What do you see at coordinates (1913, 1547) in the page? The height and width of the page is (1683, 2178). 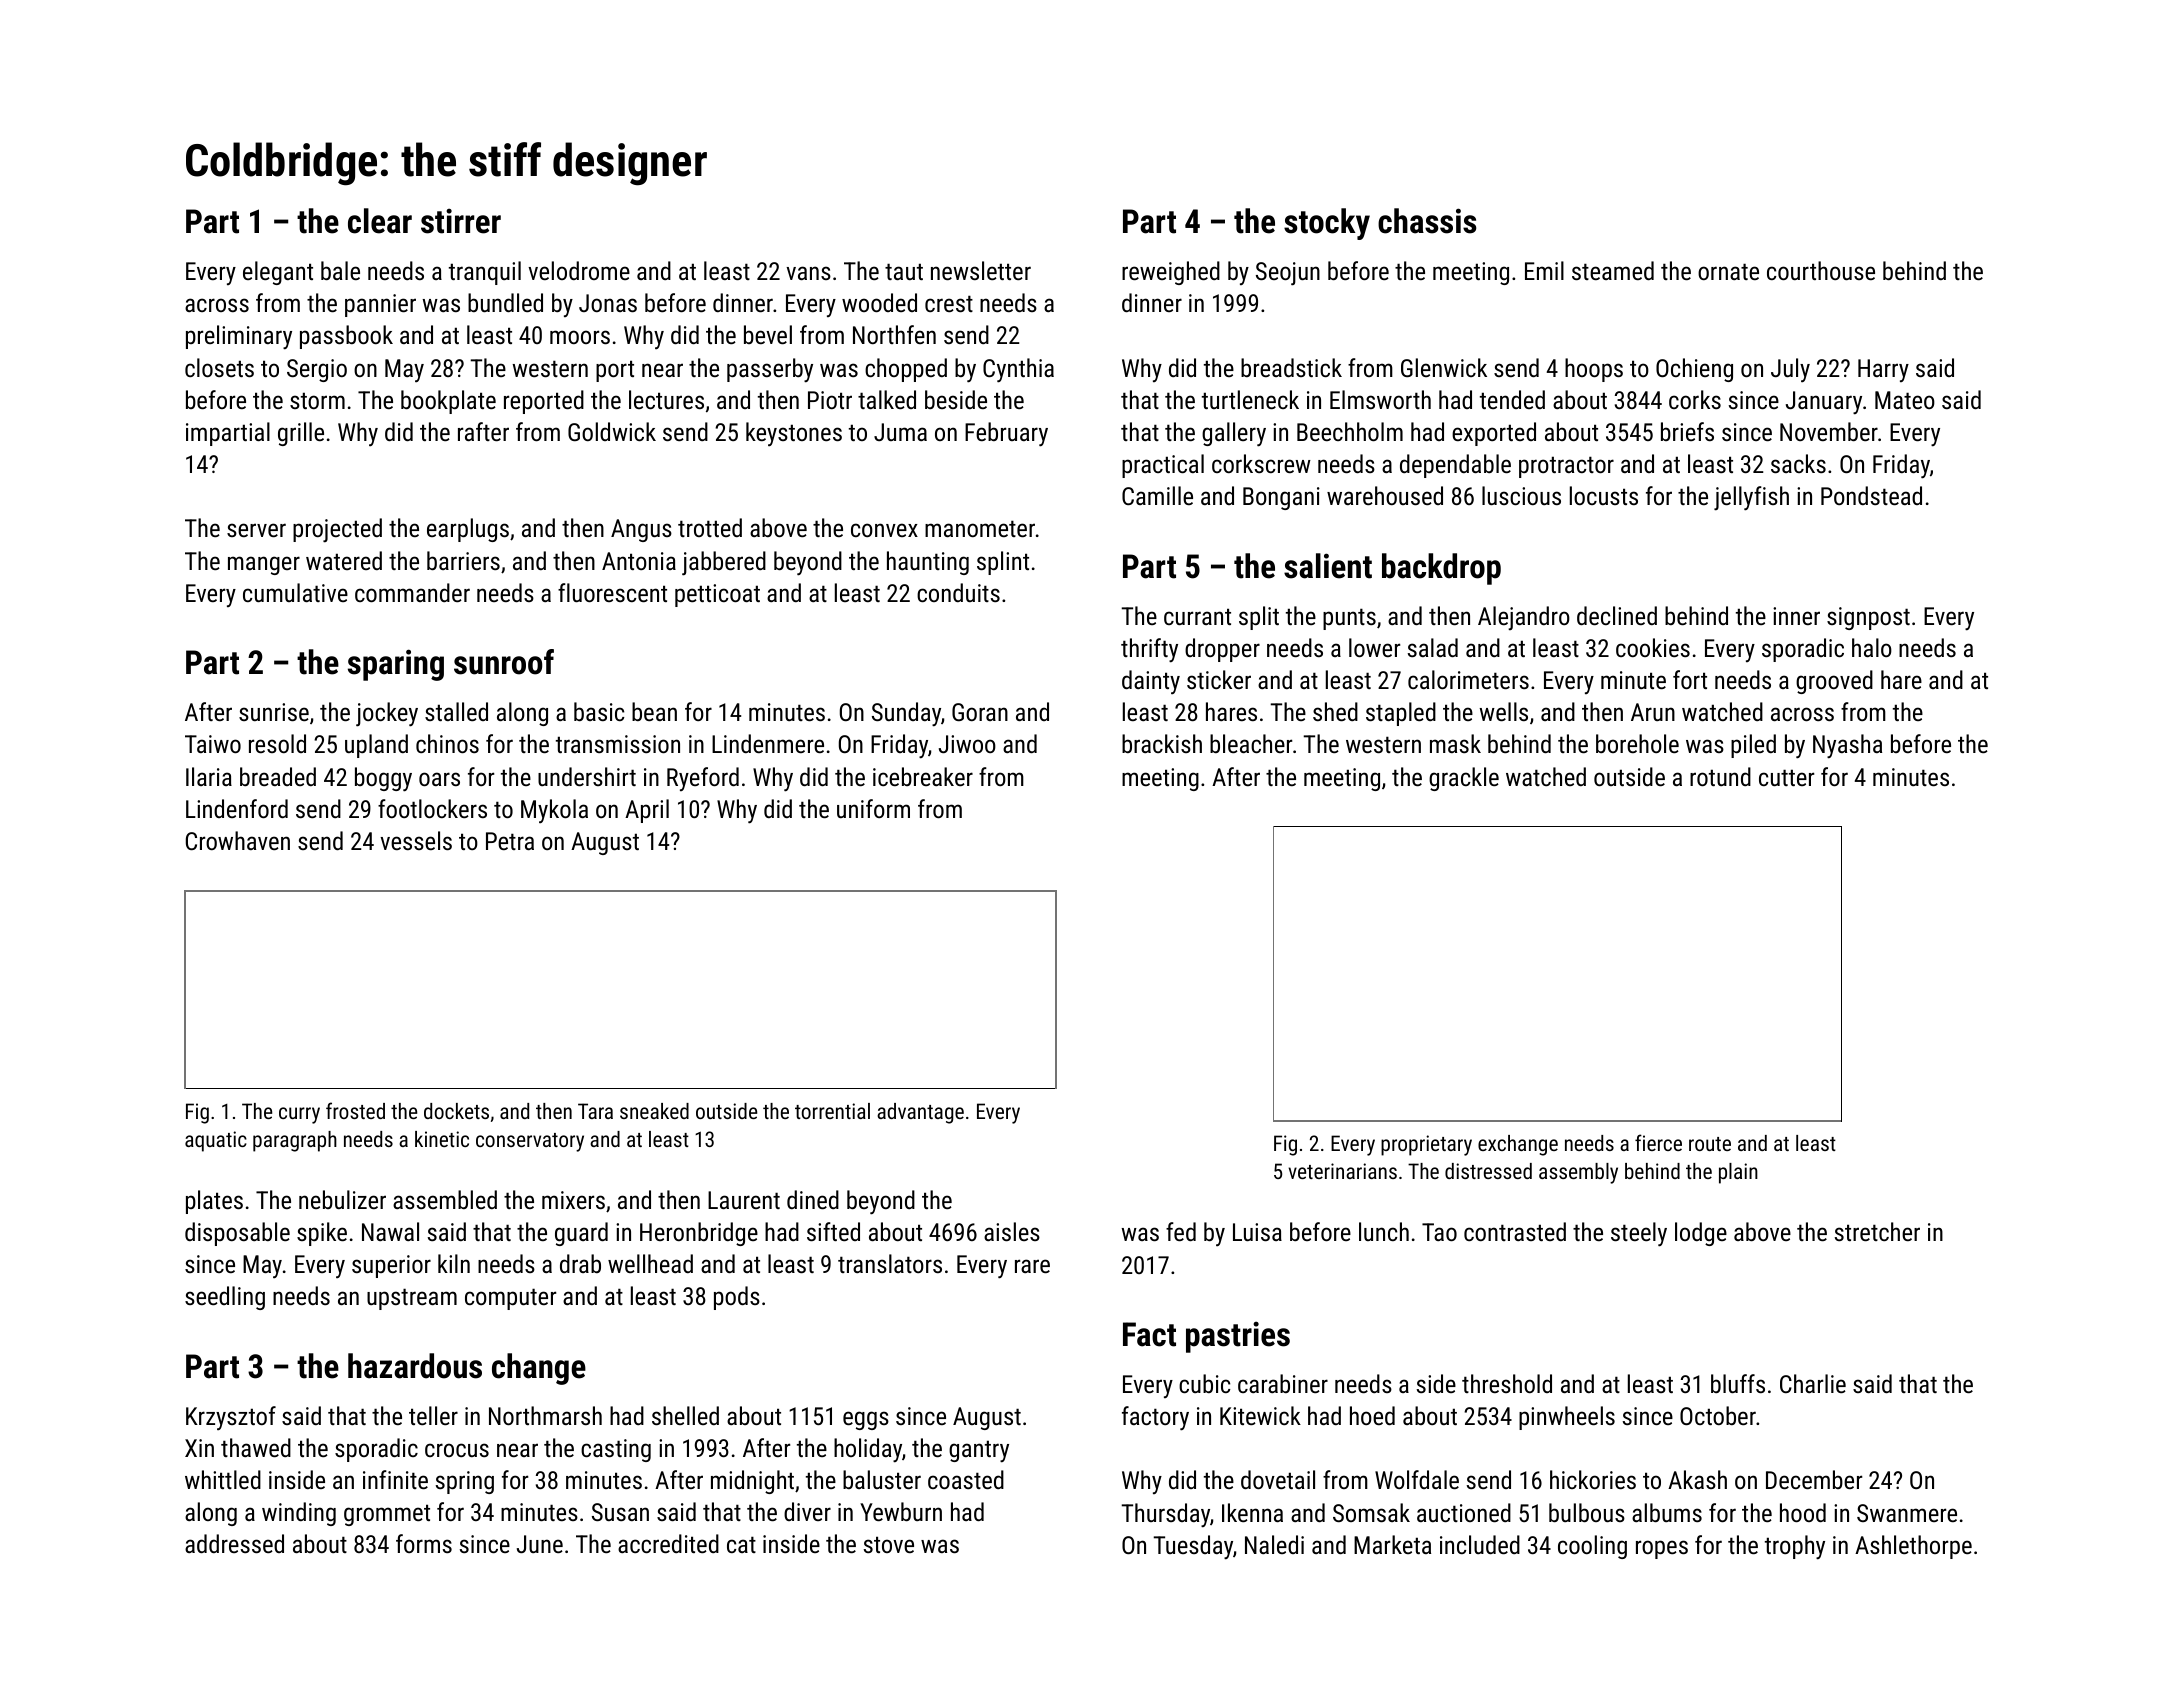 I see `Ashlethorpe` at bounding box center [1913, 1547].
